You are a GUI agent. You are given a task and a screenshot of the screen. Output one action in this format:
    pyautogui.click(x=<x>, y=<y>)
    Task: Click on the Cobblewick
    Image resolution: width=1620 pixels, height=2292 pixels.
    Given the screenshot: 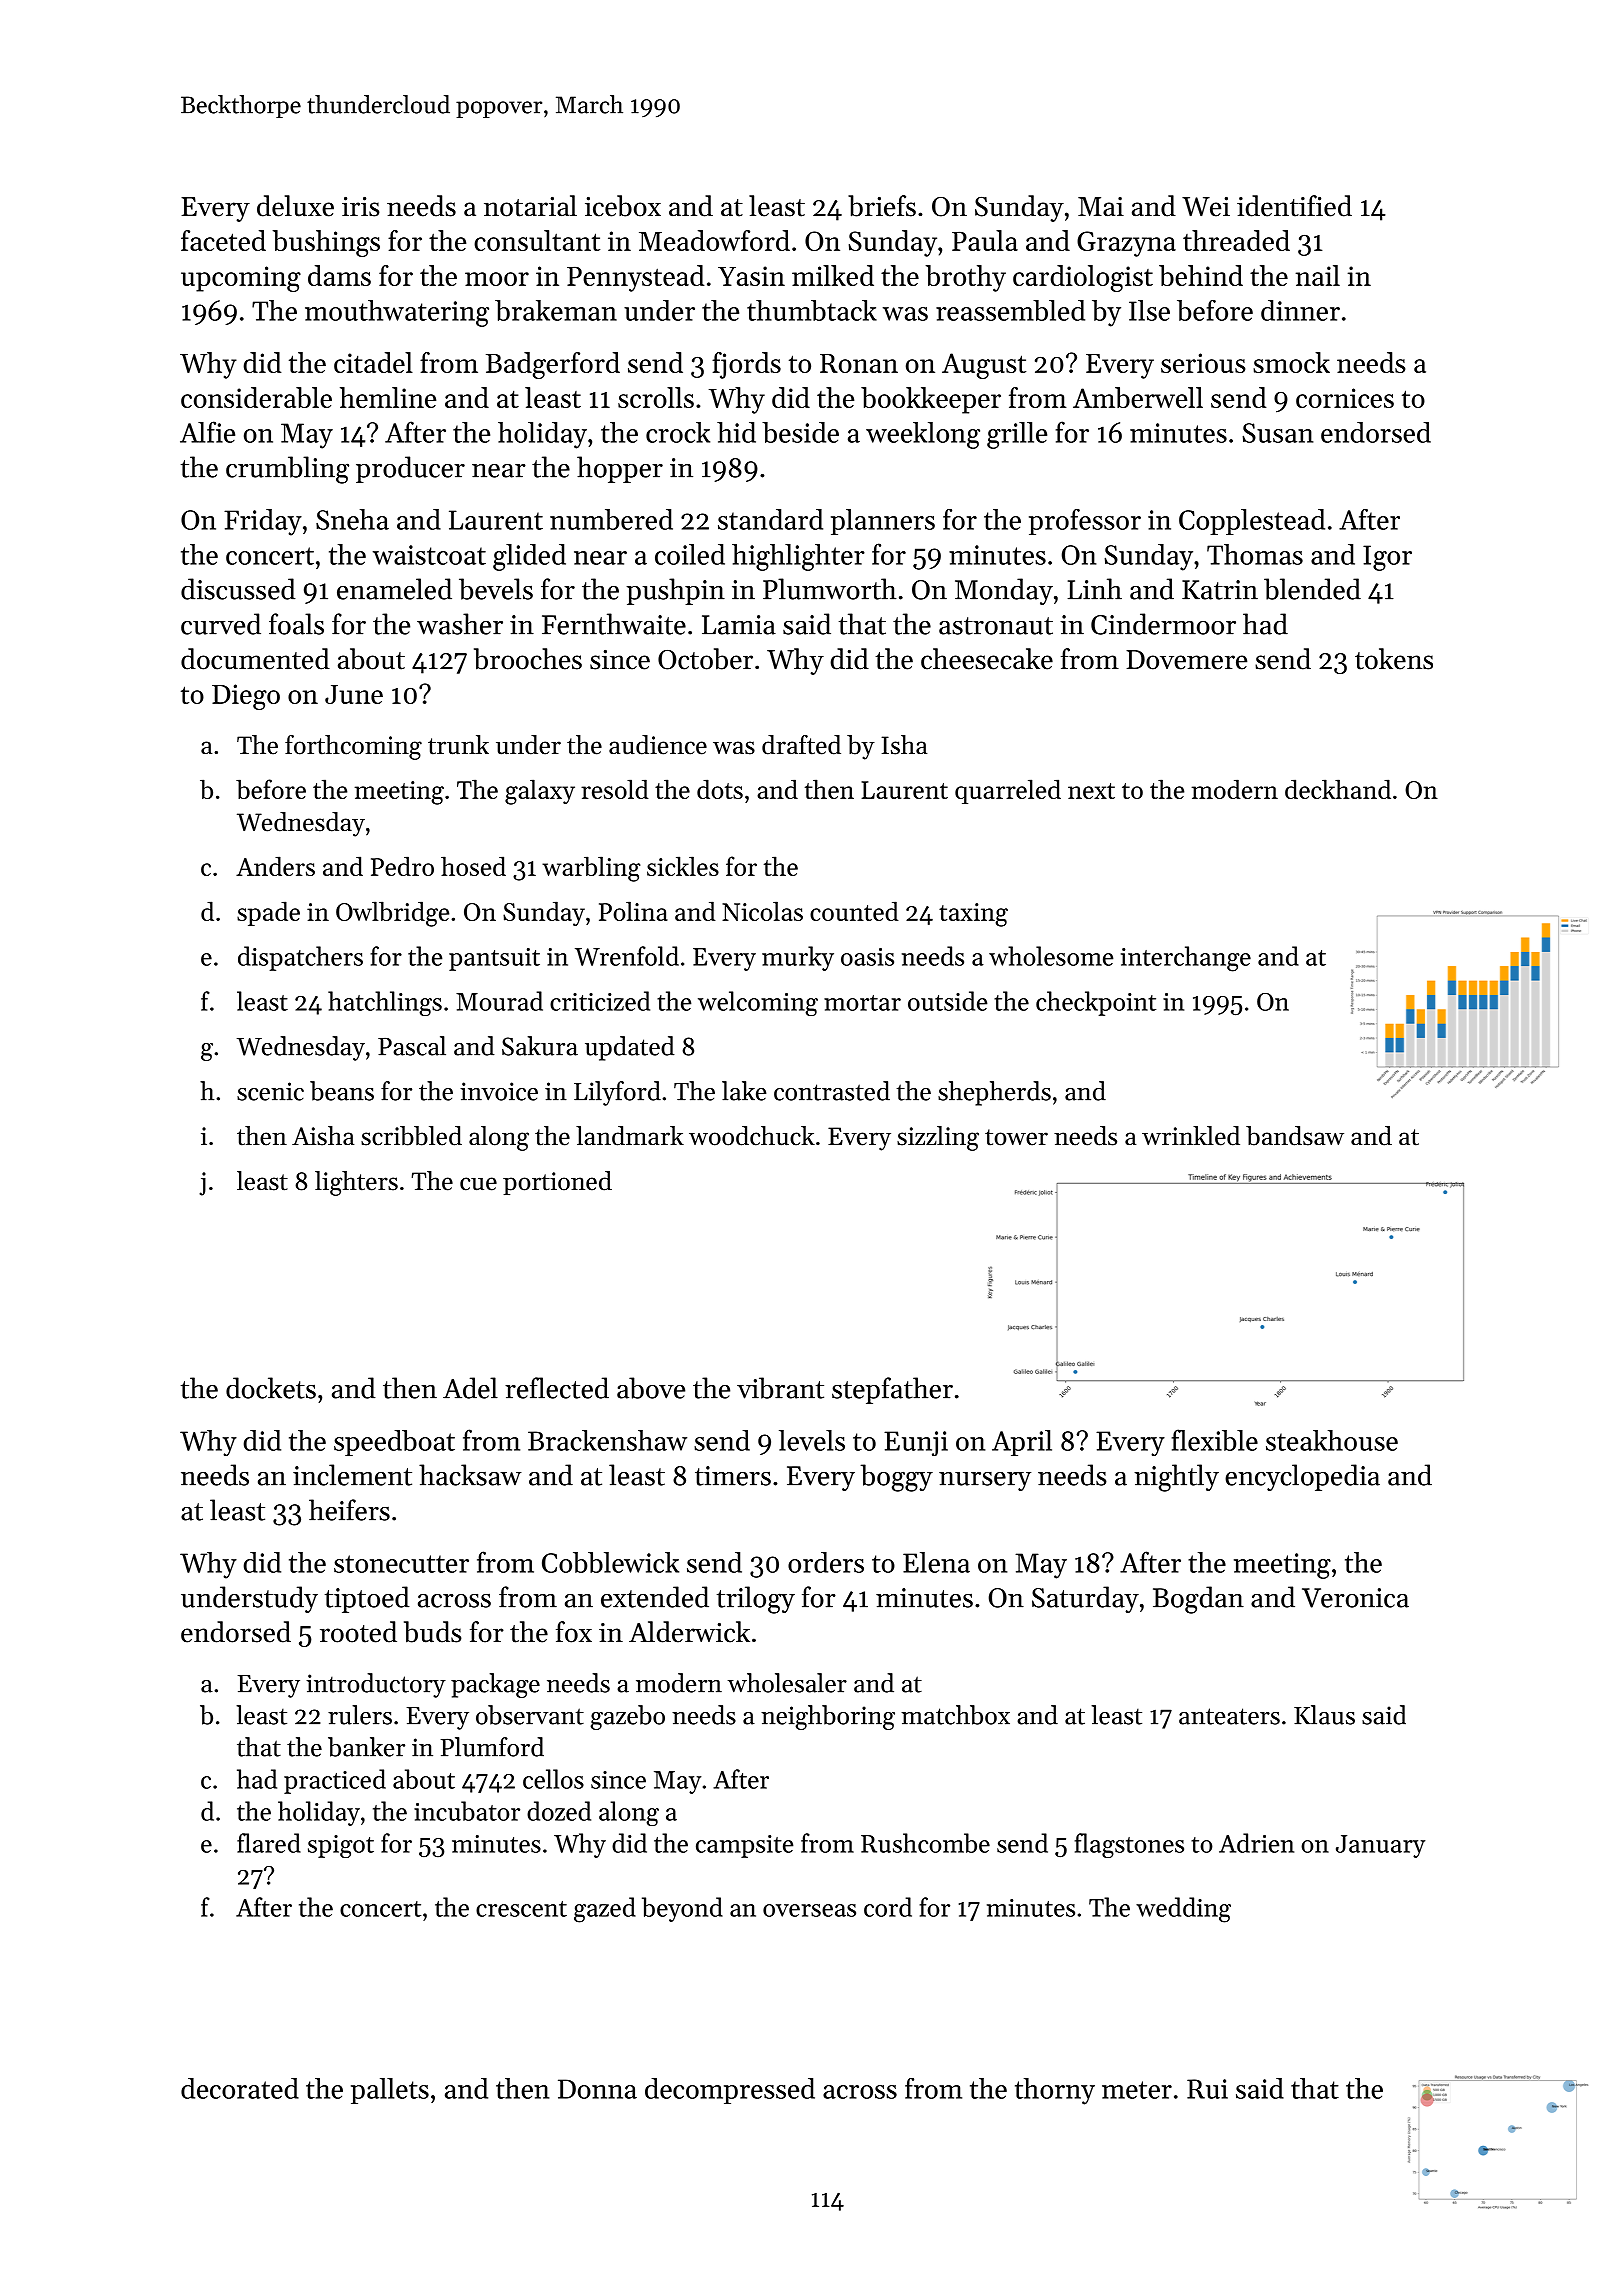 What is the action you would take?
    pyautogui.click(x=610, y=1562)
